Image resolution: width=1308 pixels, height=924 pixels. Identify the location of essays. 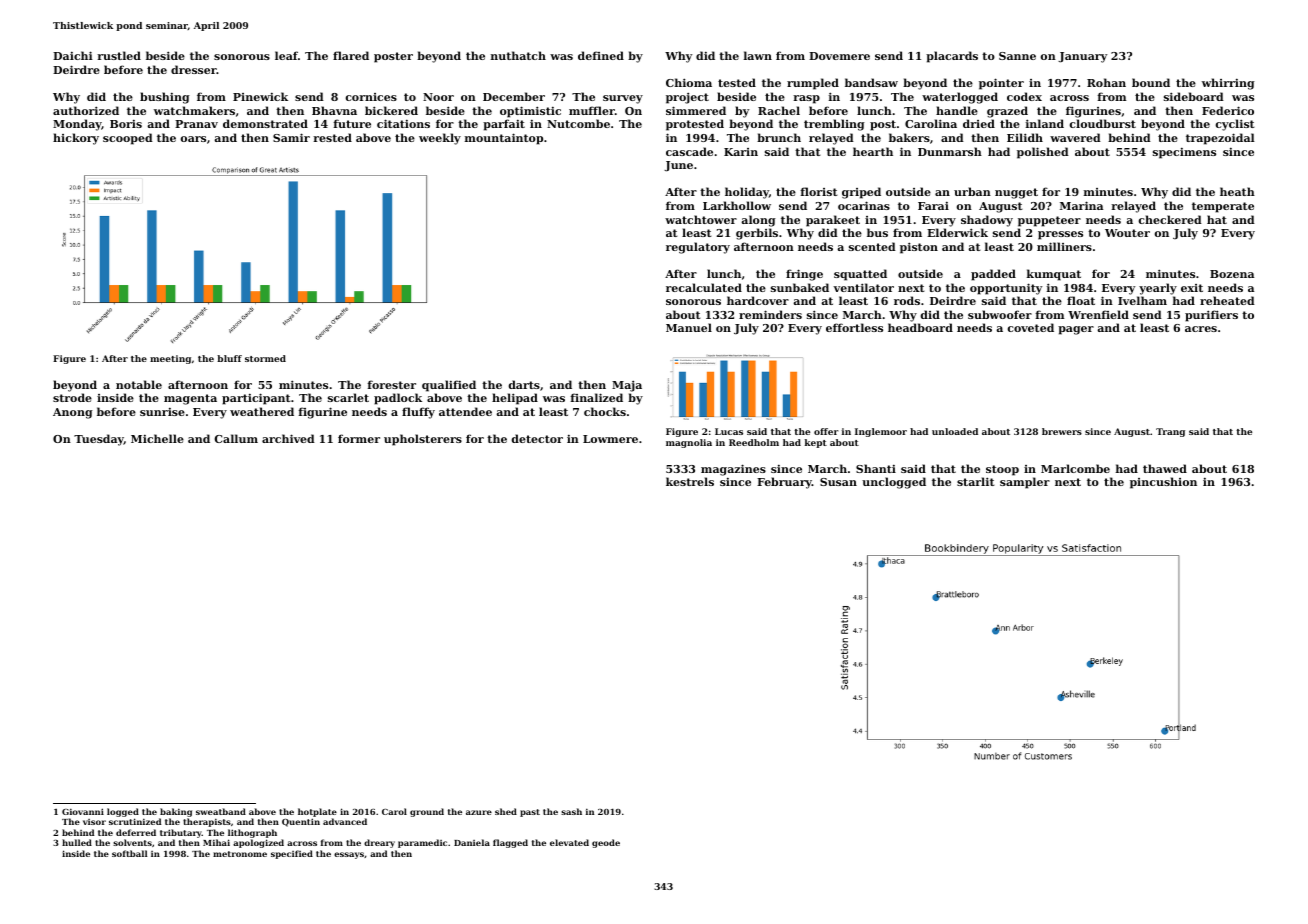
(349, 855).
